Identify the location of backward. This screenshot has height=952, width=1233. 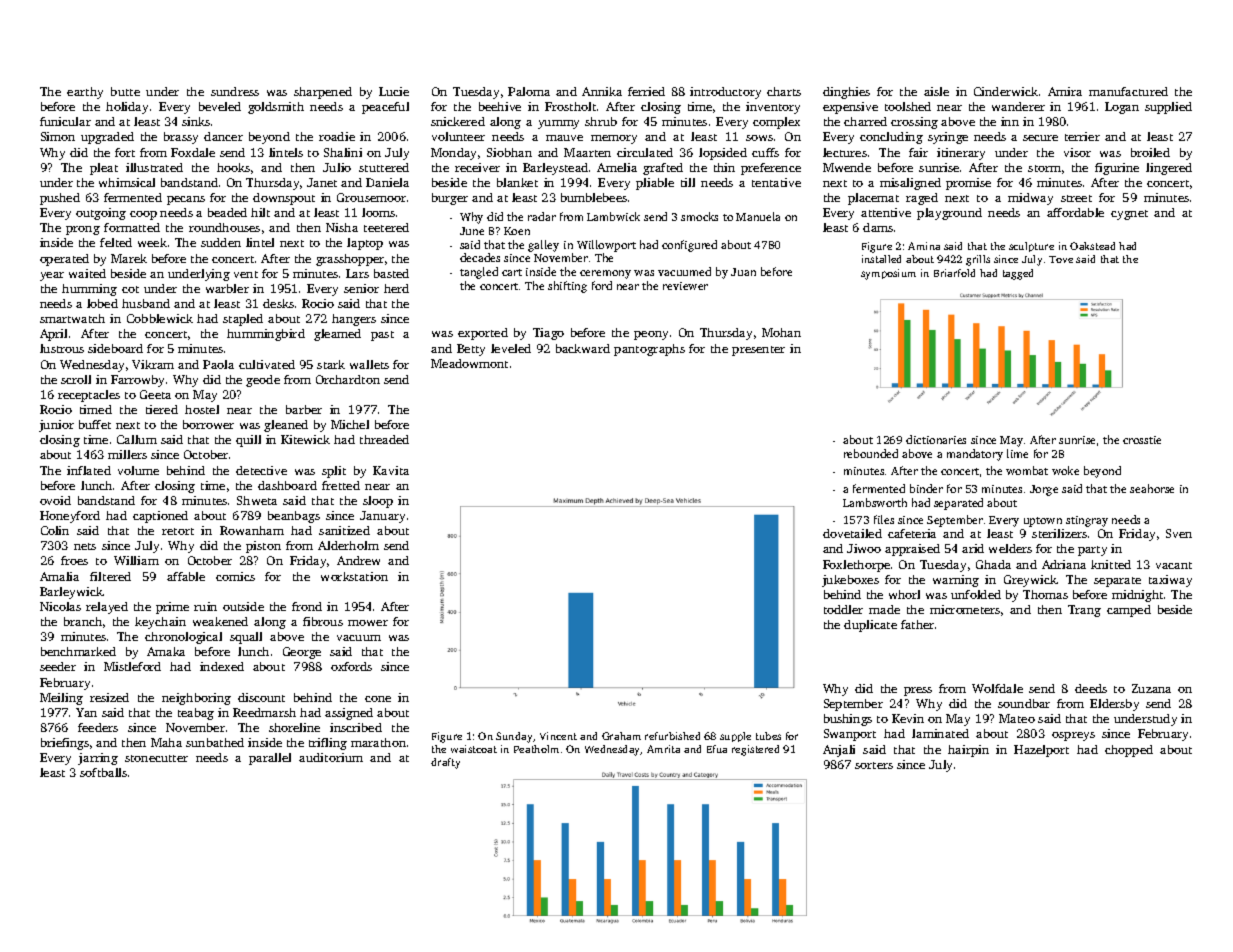
(583, 348).
